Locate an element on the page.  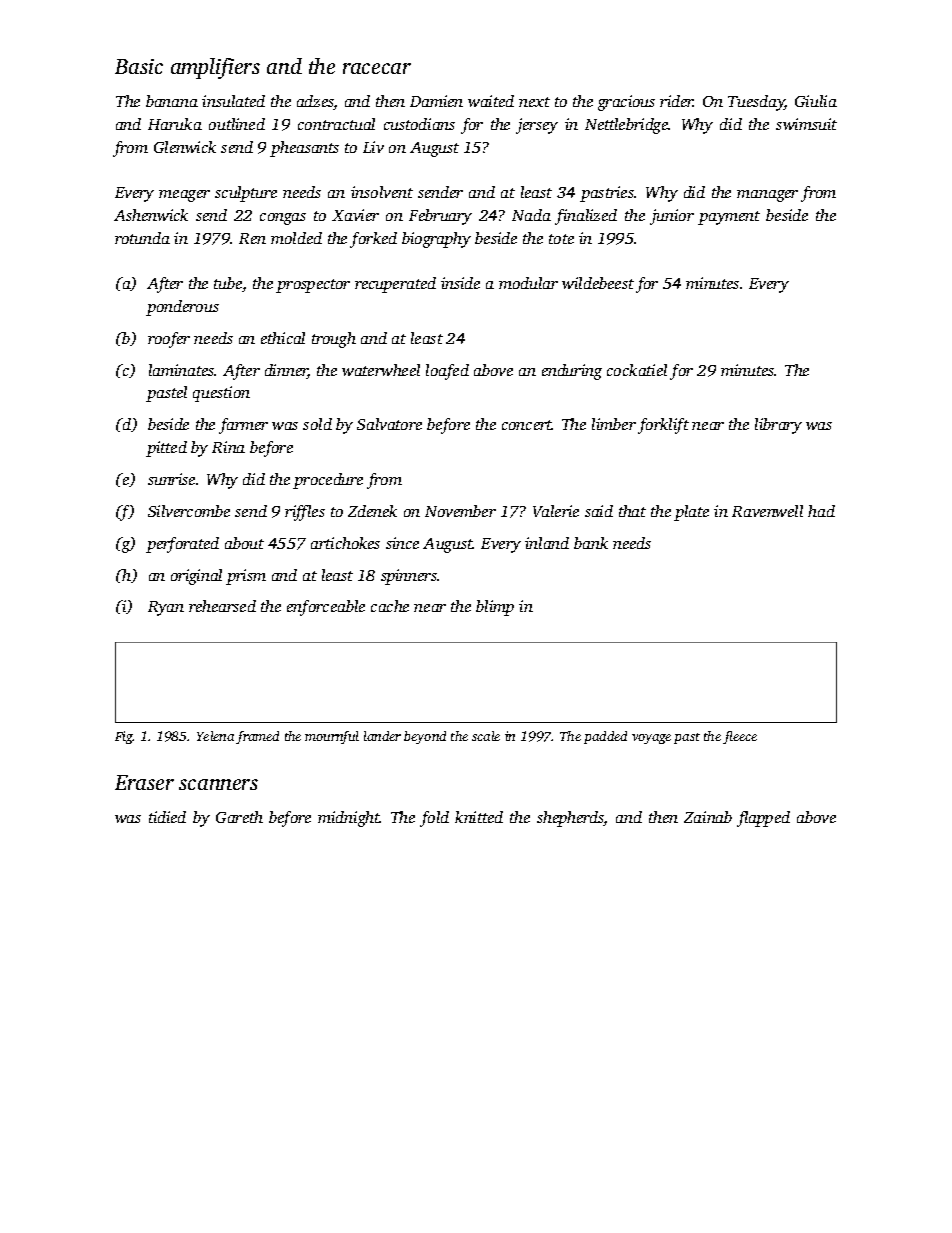
wildebeest is located at coordinates (598, 283).
